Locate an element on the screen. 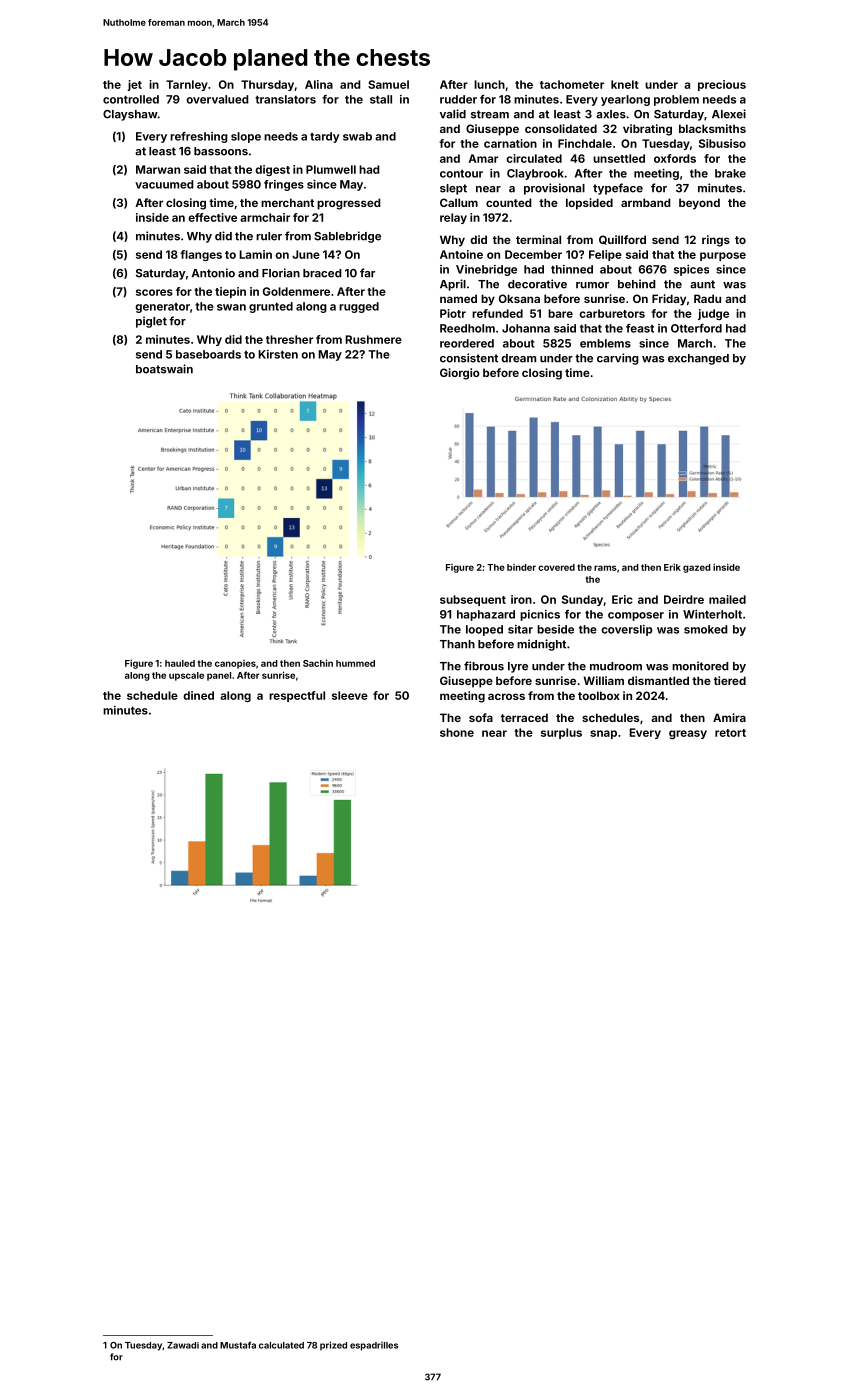 Image resolution: width=849 pixels, height=1400 pixels. controlled is located at coordinates (131, 99).
